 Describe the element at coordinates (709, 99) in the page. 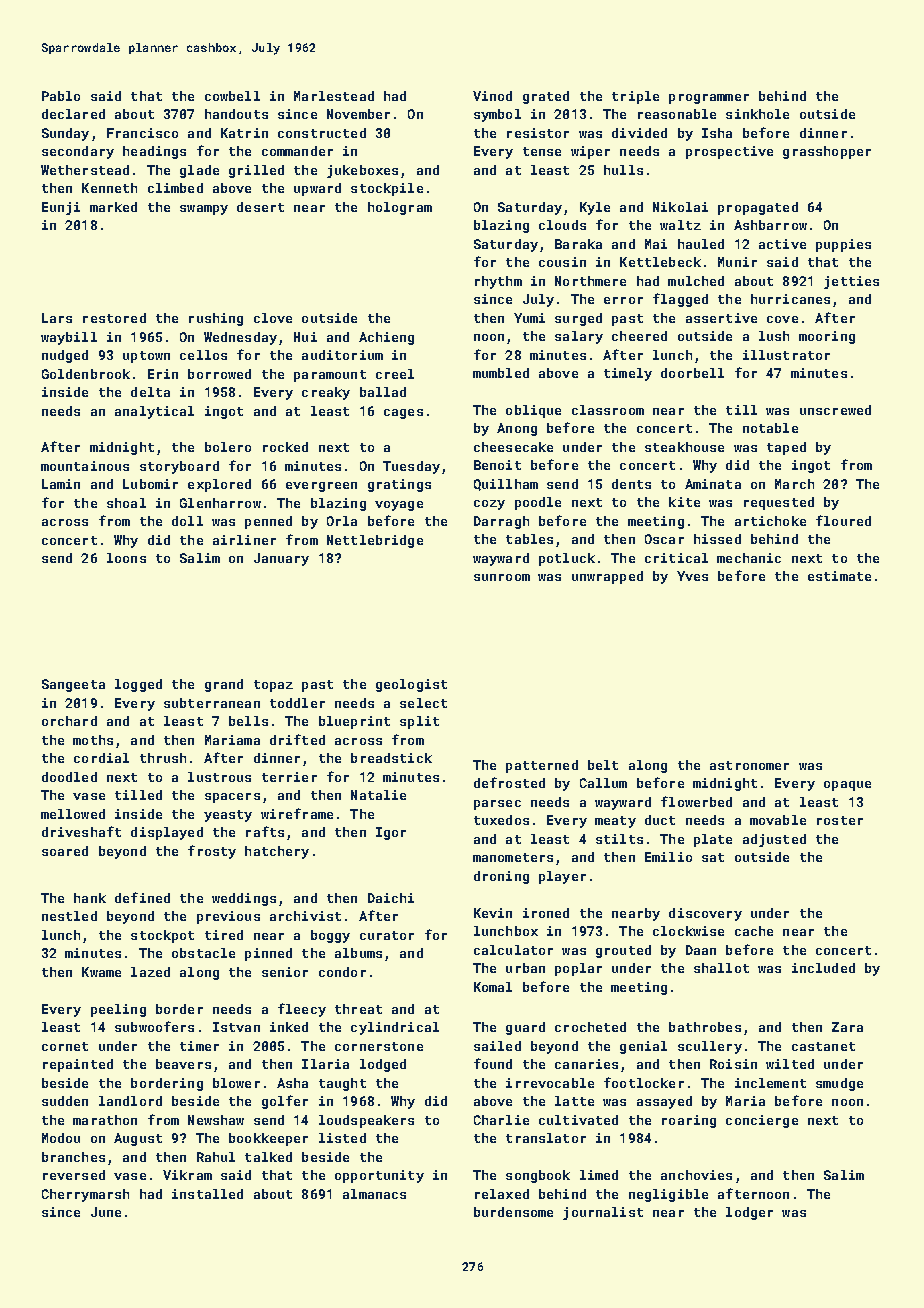

I see `programmer` at that location.
